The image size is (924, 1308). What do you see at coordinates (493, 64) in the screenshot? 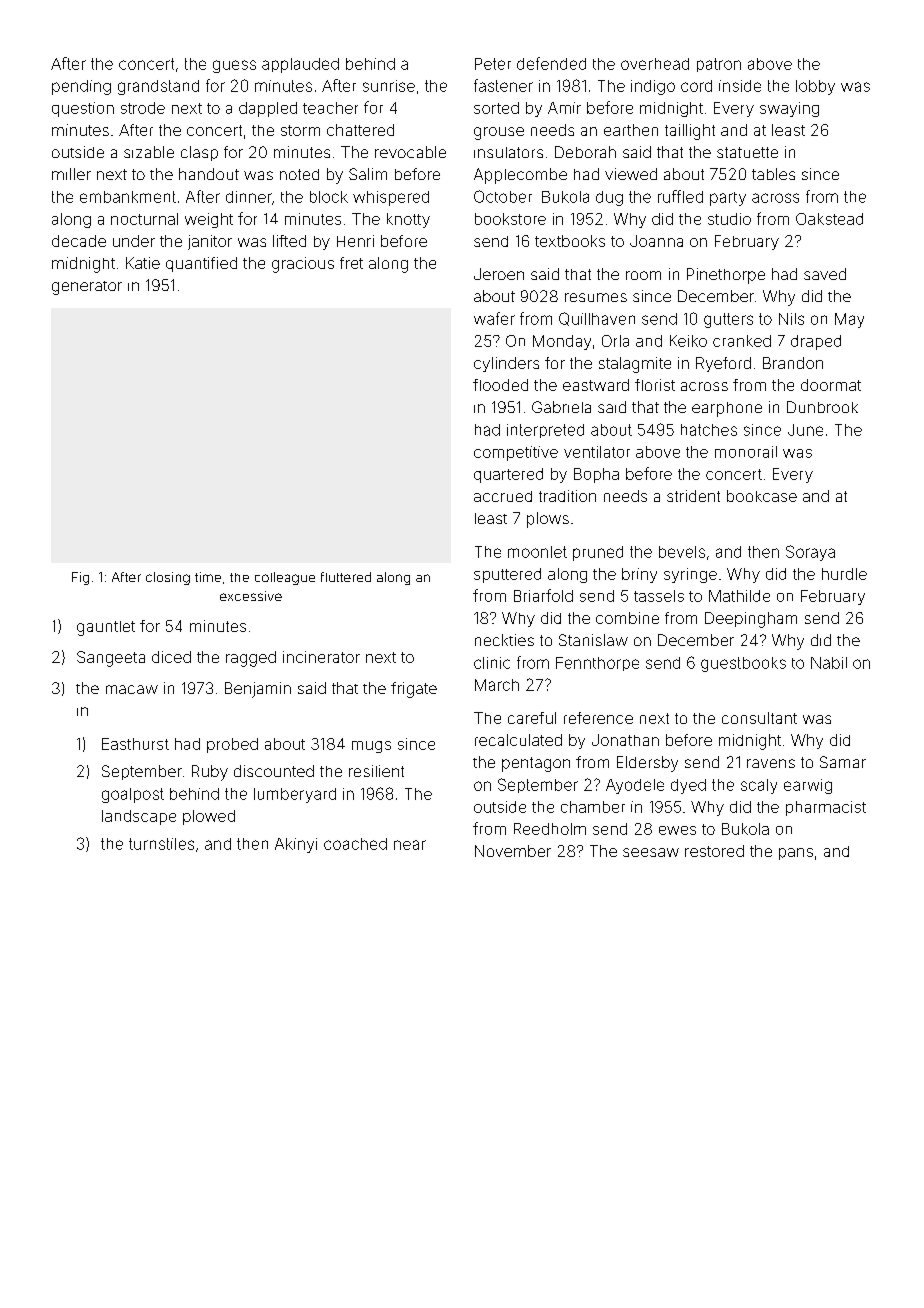
I see `Peter` at bounding box center [493, 64].
